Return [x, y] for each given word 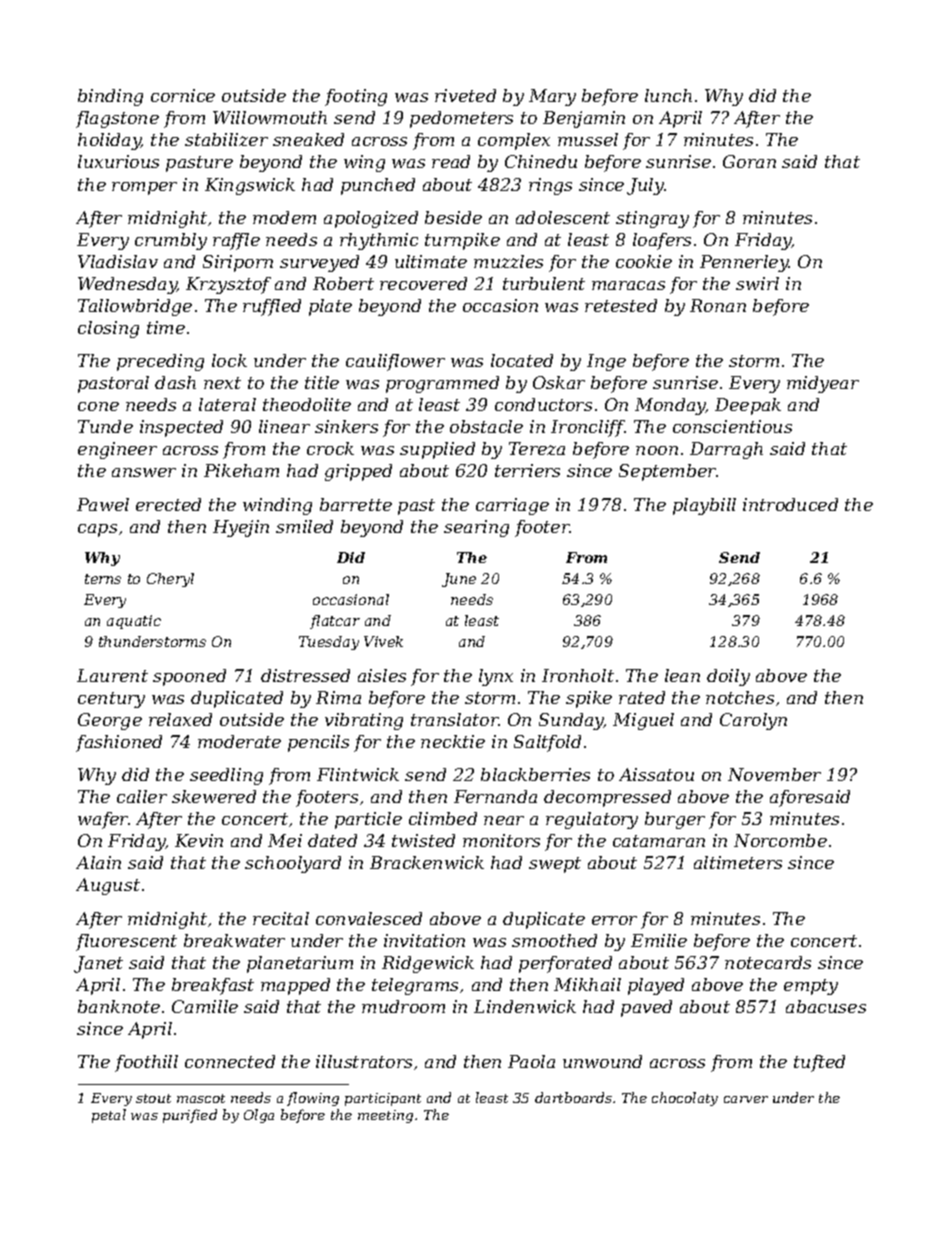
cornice [183, 95]
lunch [668, 95]
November [774, 774]
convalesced [369, 918]
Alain [98, 862]
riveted [465, 95]
